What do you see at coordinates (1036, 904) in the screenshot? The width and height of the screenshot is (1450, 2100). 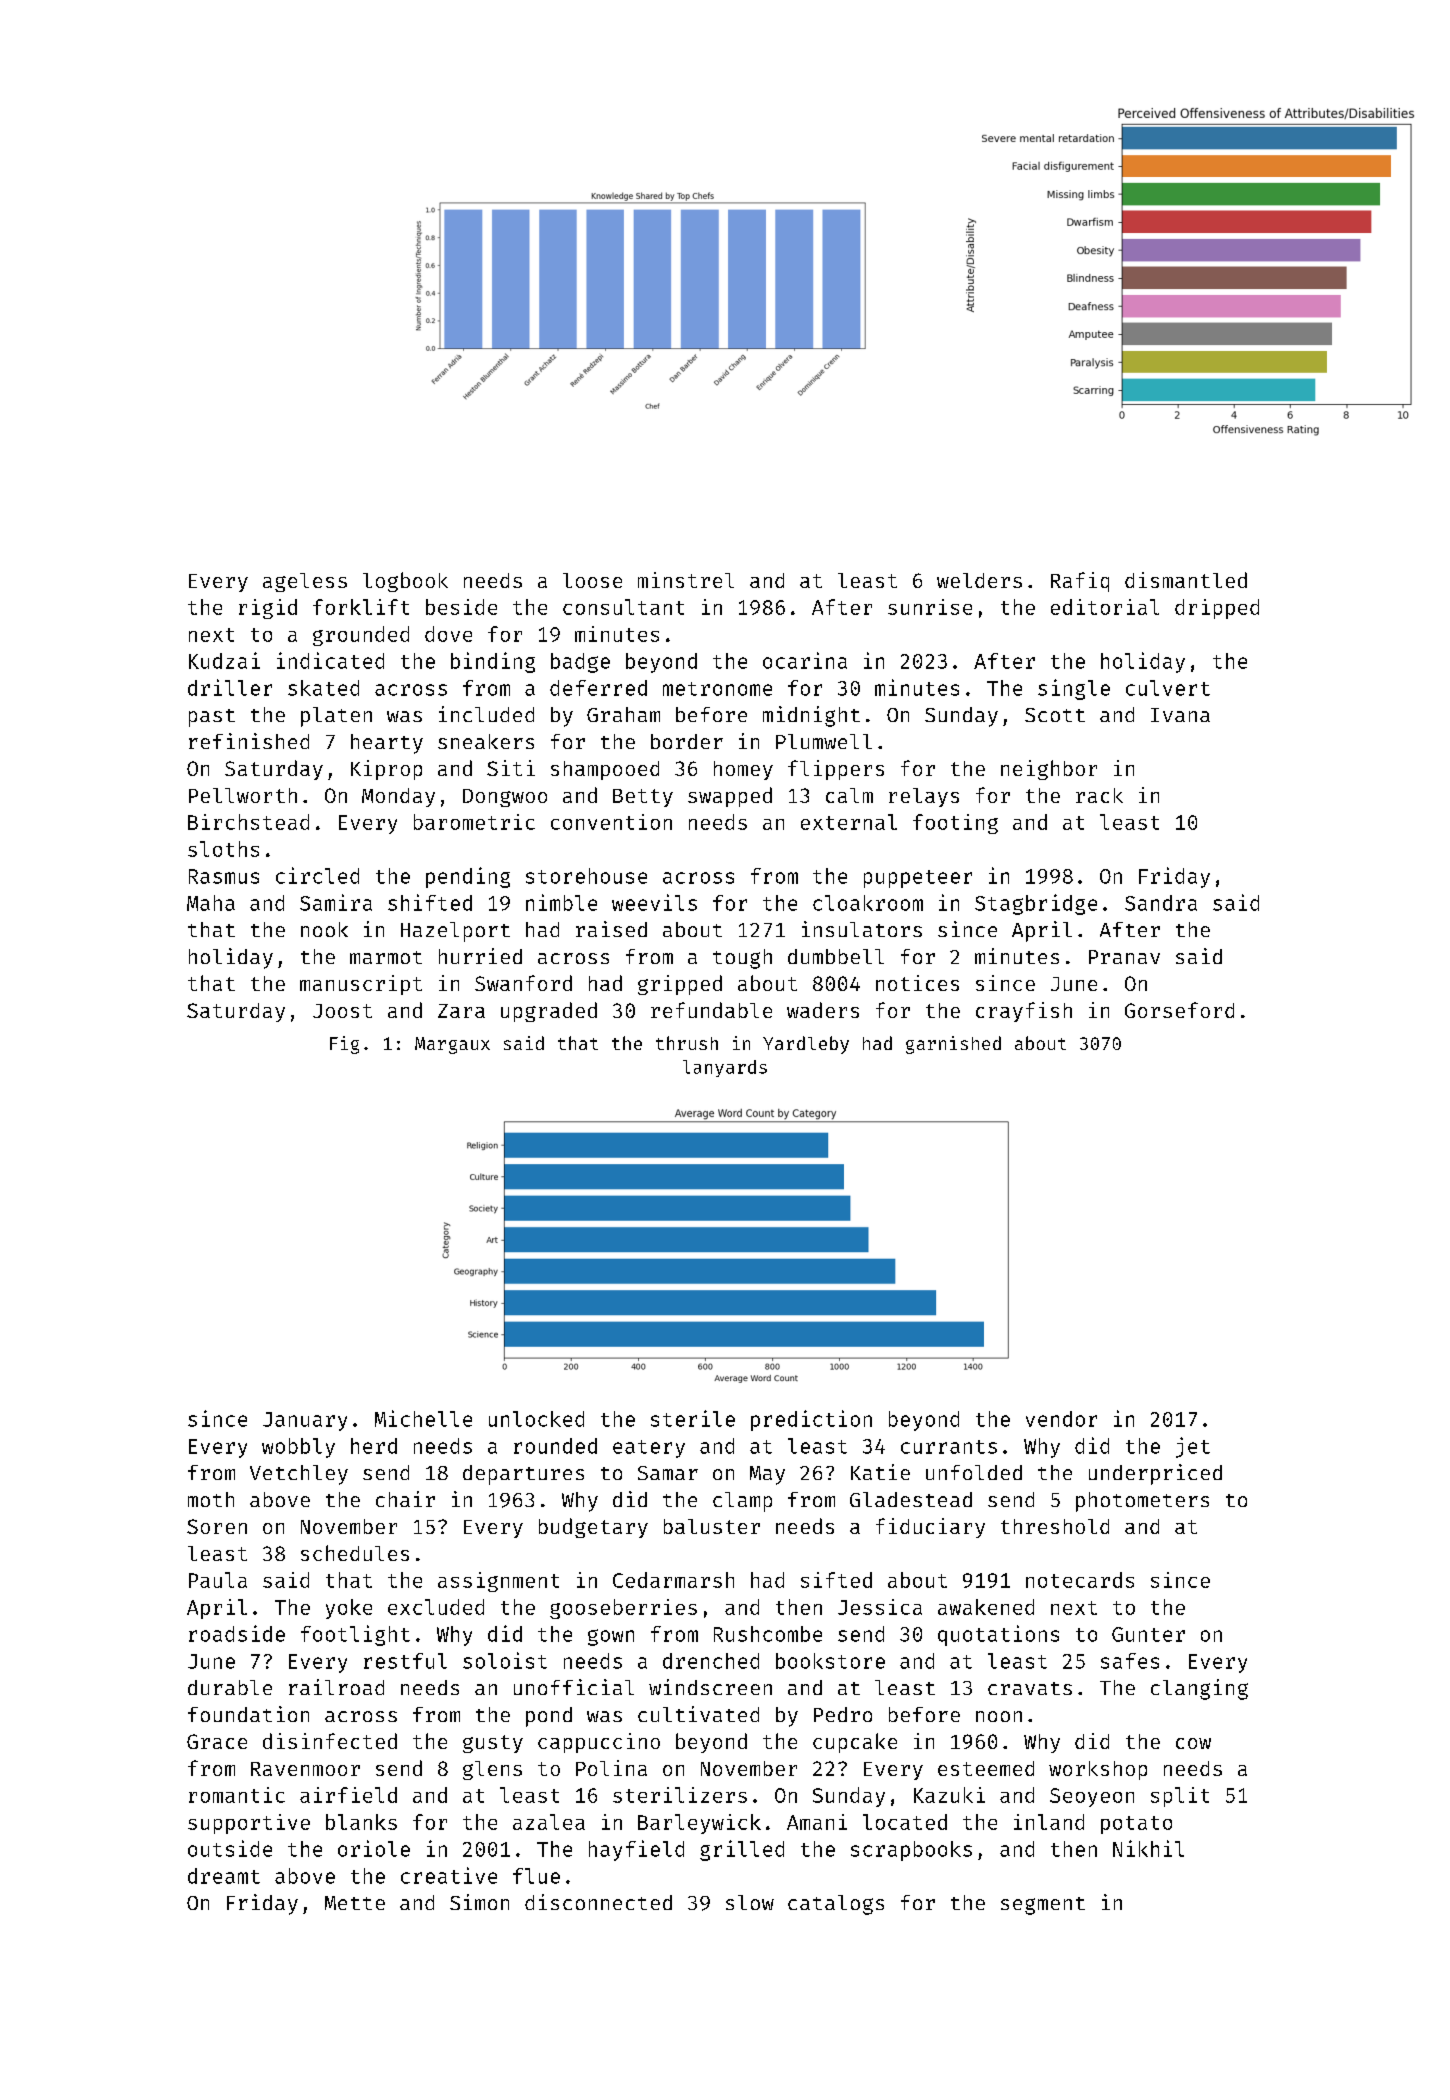 I see `Stagbridge` at bounding box center [1036, 904].
